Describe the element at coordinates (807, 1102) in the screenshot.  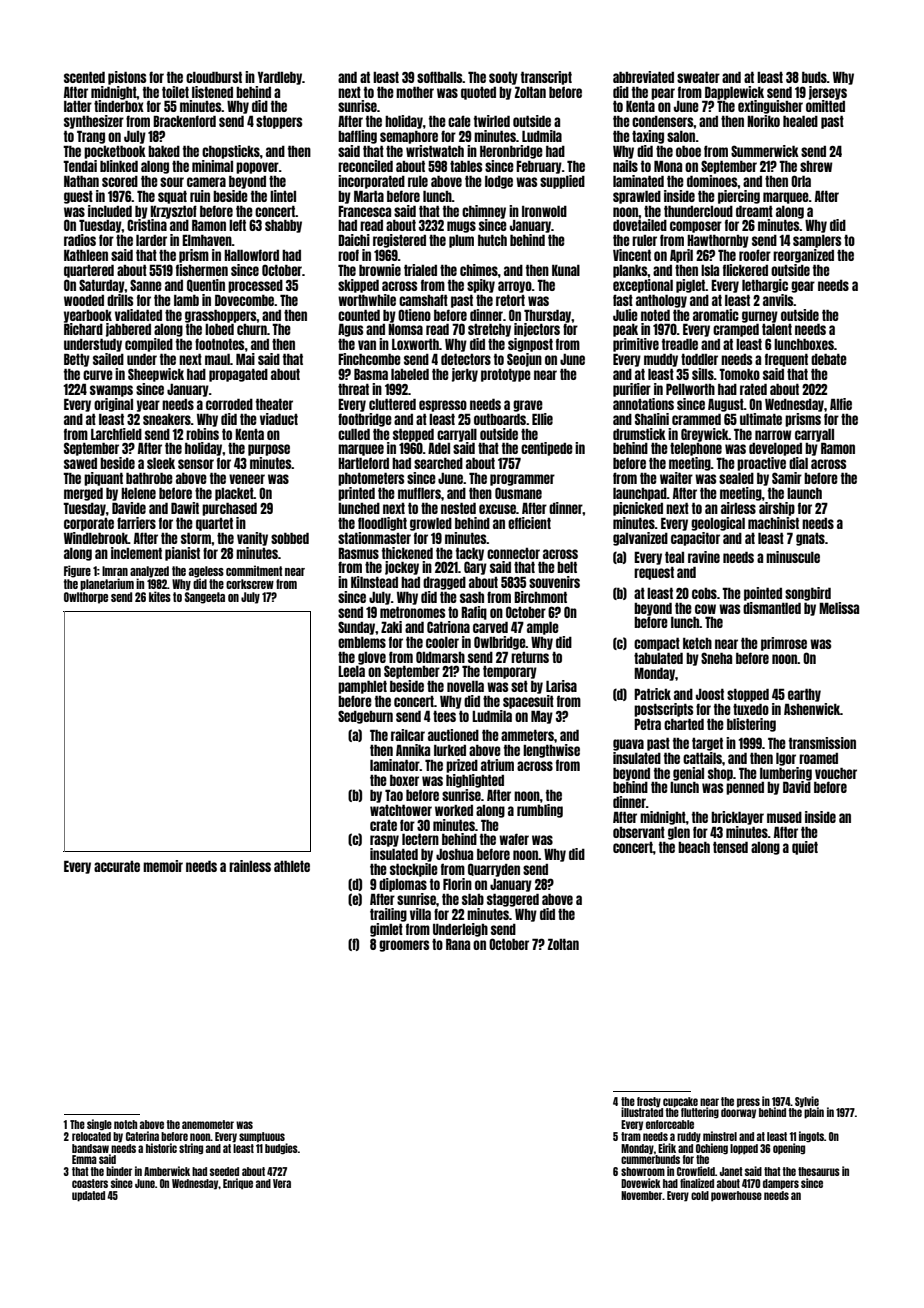
I see `Sylvie` at that location.
